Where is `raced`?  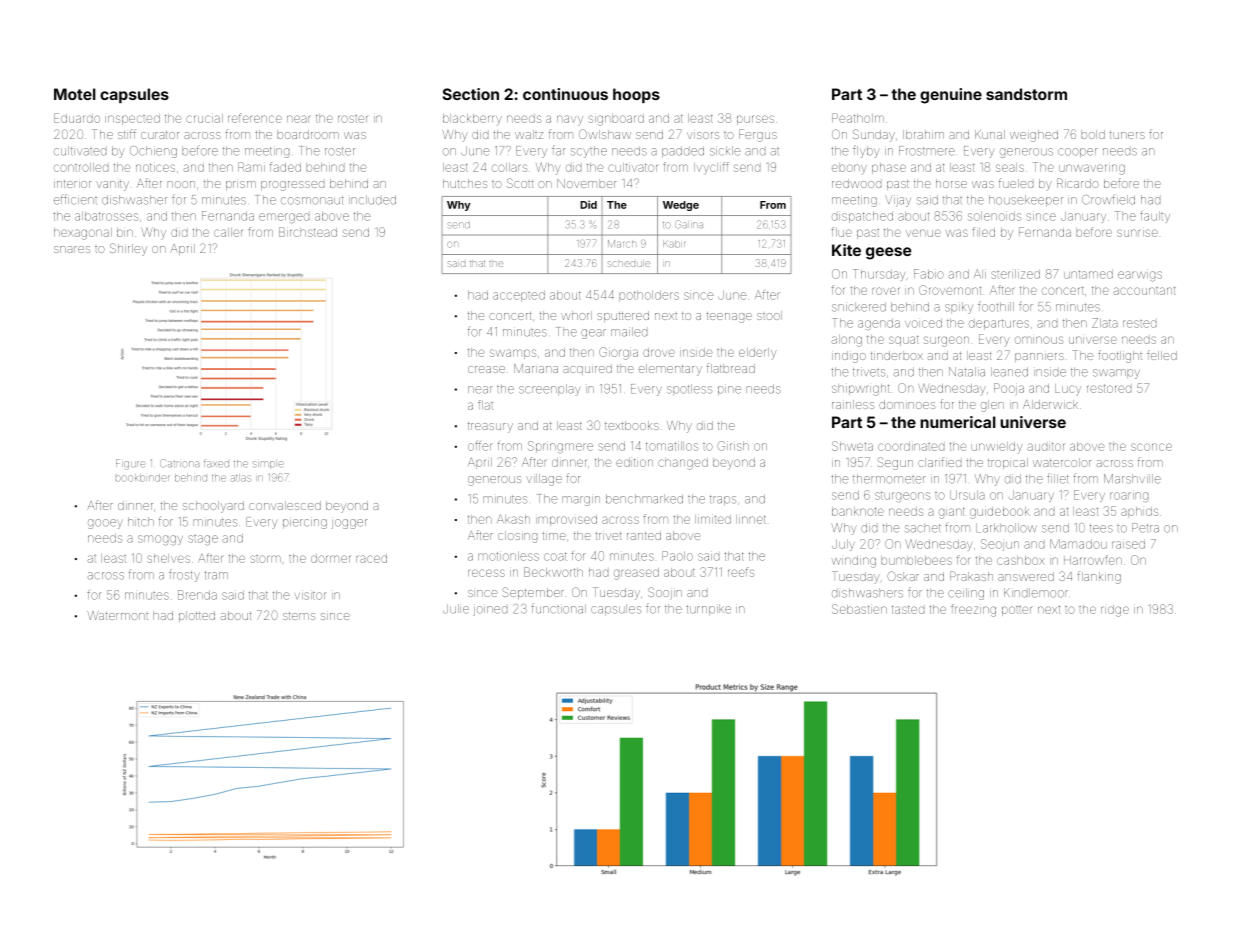 raced is located at coordinates (371, 558).
